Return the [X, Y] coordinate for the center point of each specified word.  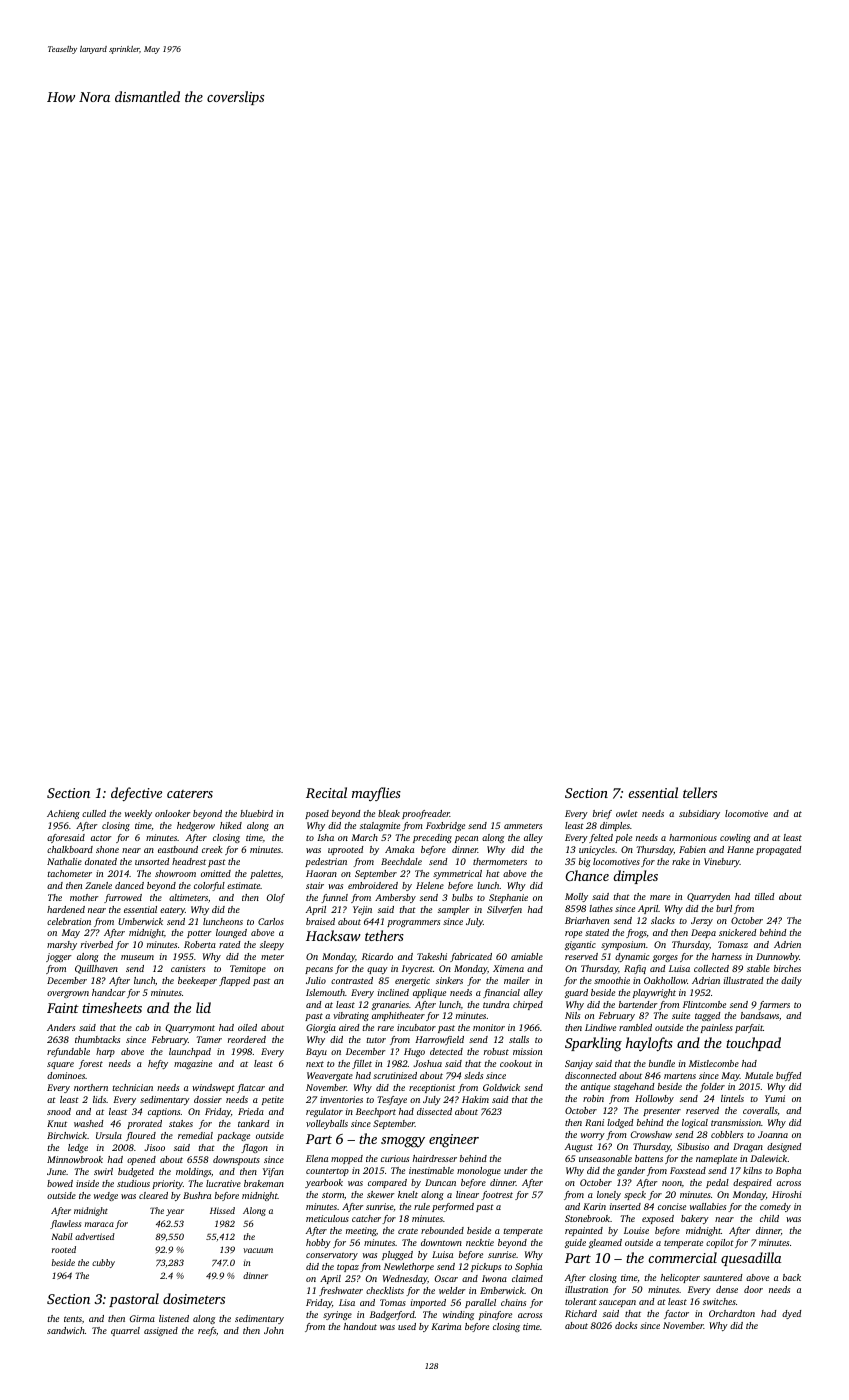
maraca [99, 1224]
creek [212, 849]
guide [575, 1243]
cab [142, 1027]
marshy [62, 945]
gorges [665, 958]
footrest [497, 1195]
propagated [779, 850]
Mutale [759, 1075]
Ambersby [395, 898]
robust [496, 1051]
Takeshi [432, 956]
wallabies [708, 1206]
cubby [103, 1263]
